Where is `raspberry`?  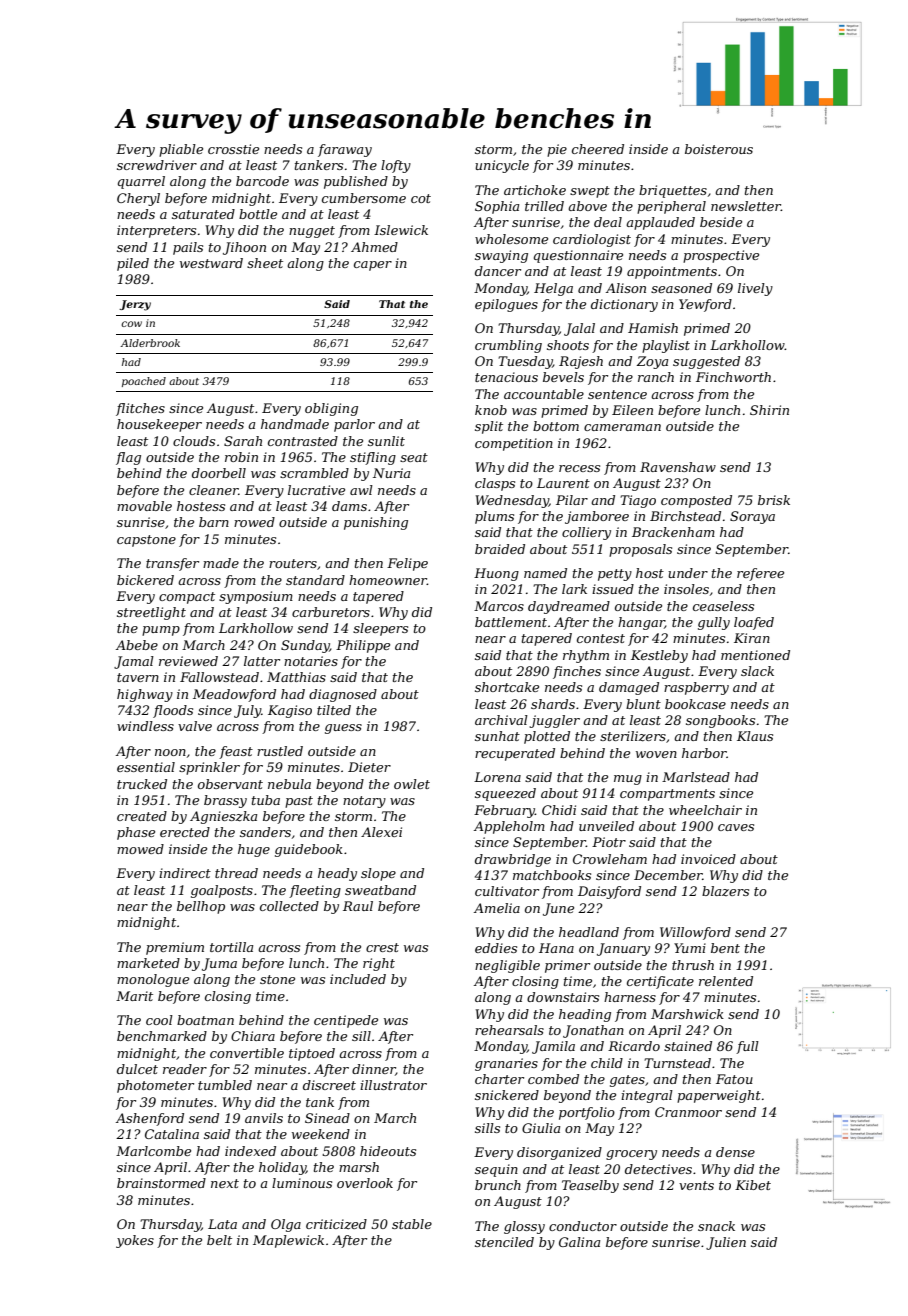
raspberry is located at coordinates (696, 688).
